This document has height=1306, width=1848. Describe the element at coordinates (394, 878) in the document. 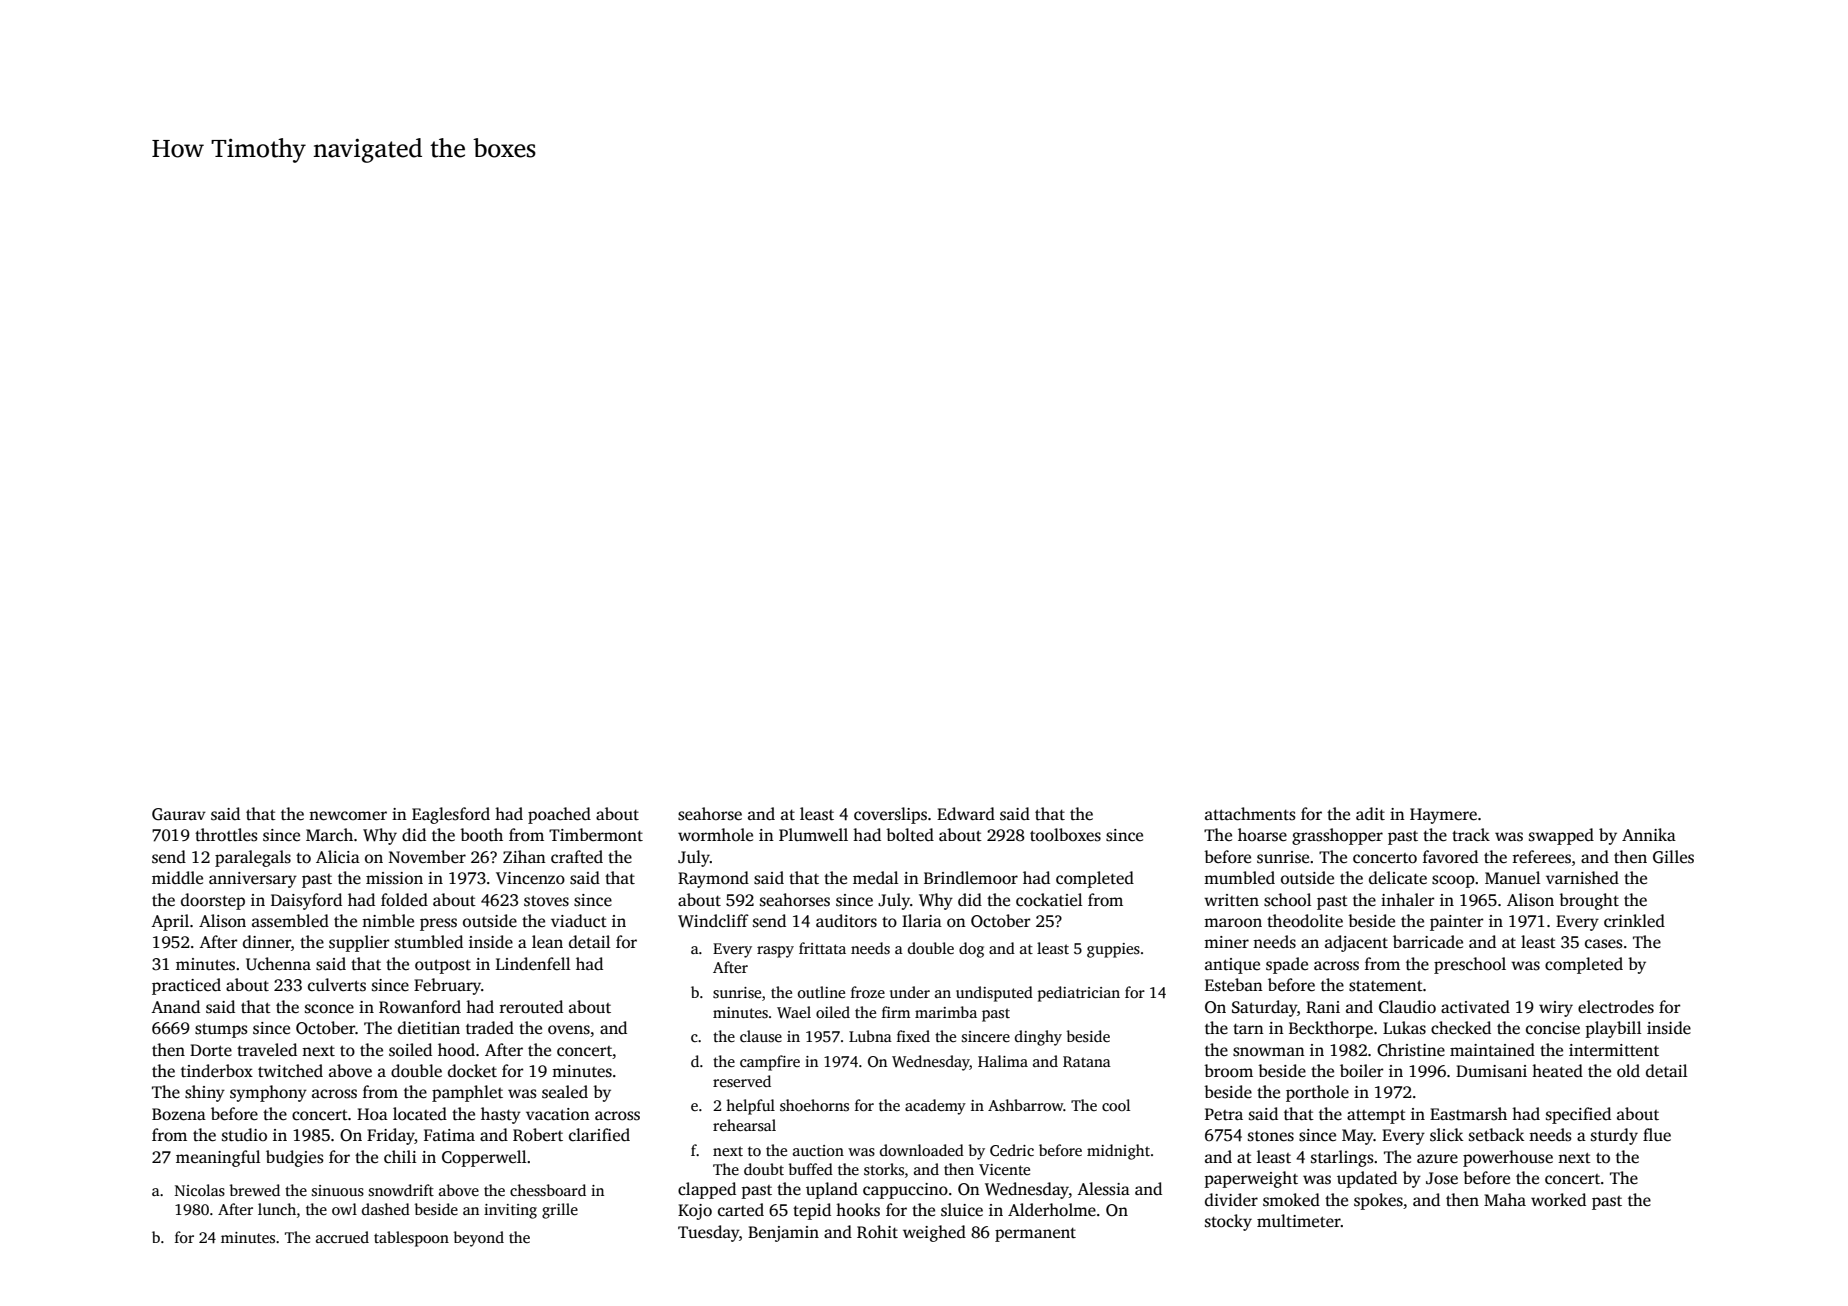

I see `mission` at that location.
